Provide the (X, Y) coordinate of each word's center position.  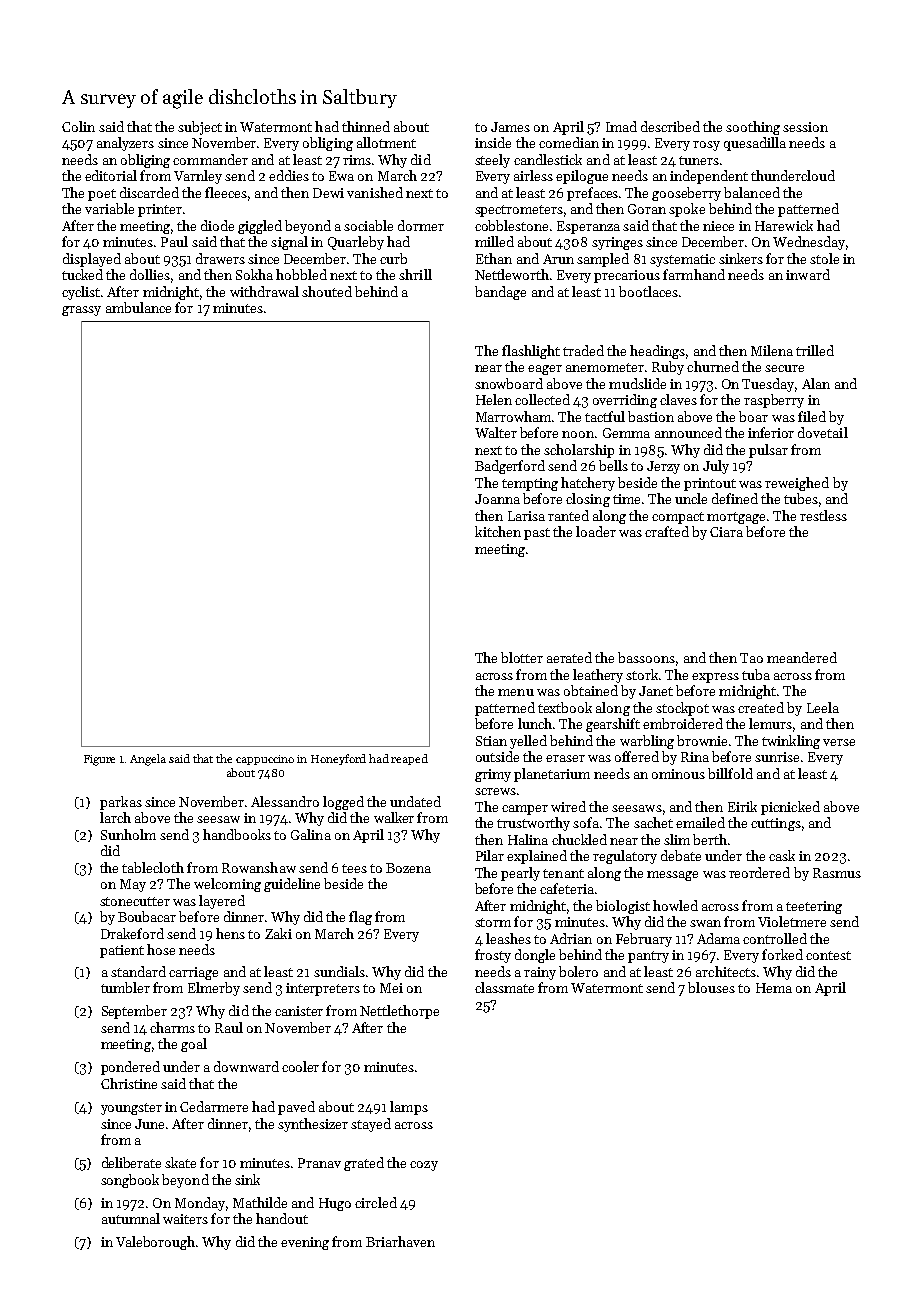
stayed (371, 1125)
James (510, 127)
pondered (130, 1068)
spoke (687, 210)
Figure (99, 760)
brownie (702, 740)
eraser (565, 758)
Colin (78, 126)
